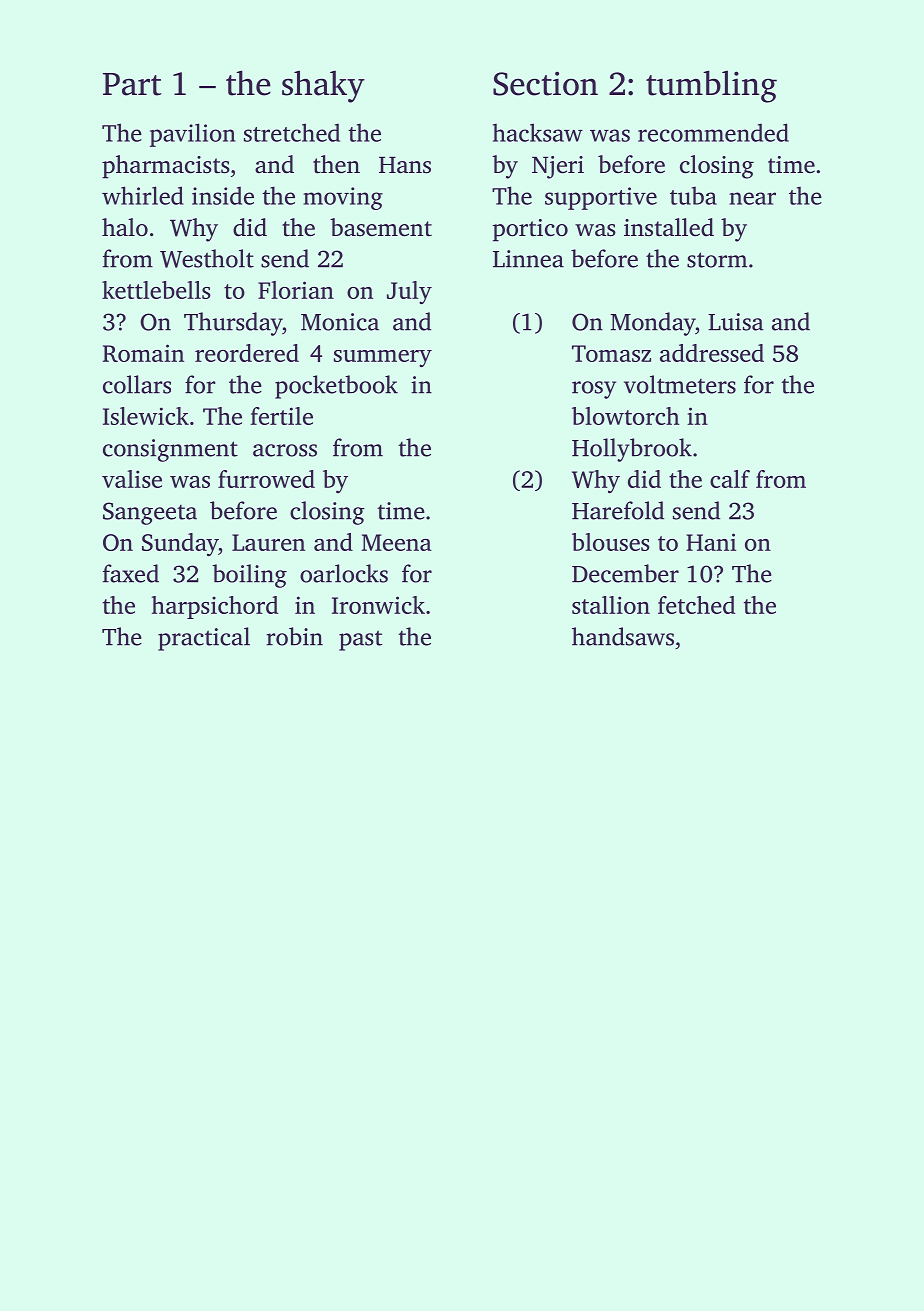 The image size is (924, 1311). Describe the element at coordinates (292, 132) in the document. I see `stretched` at that location.
